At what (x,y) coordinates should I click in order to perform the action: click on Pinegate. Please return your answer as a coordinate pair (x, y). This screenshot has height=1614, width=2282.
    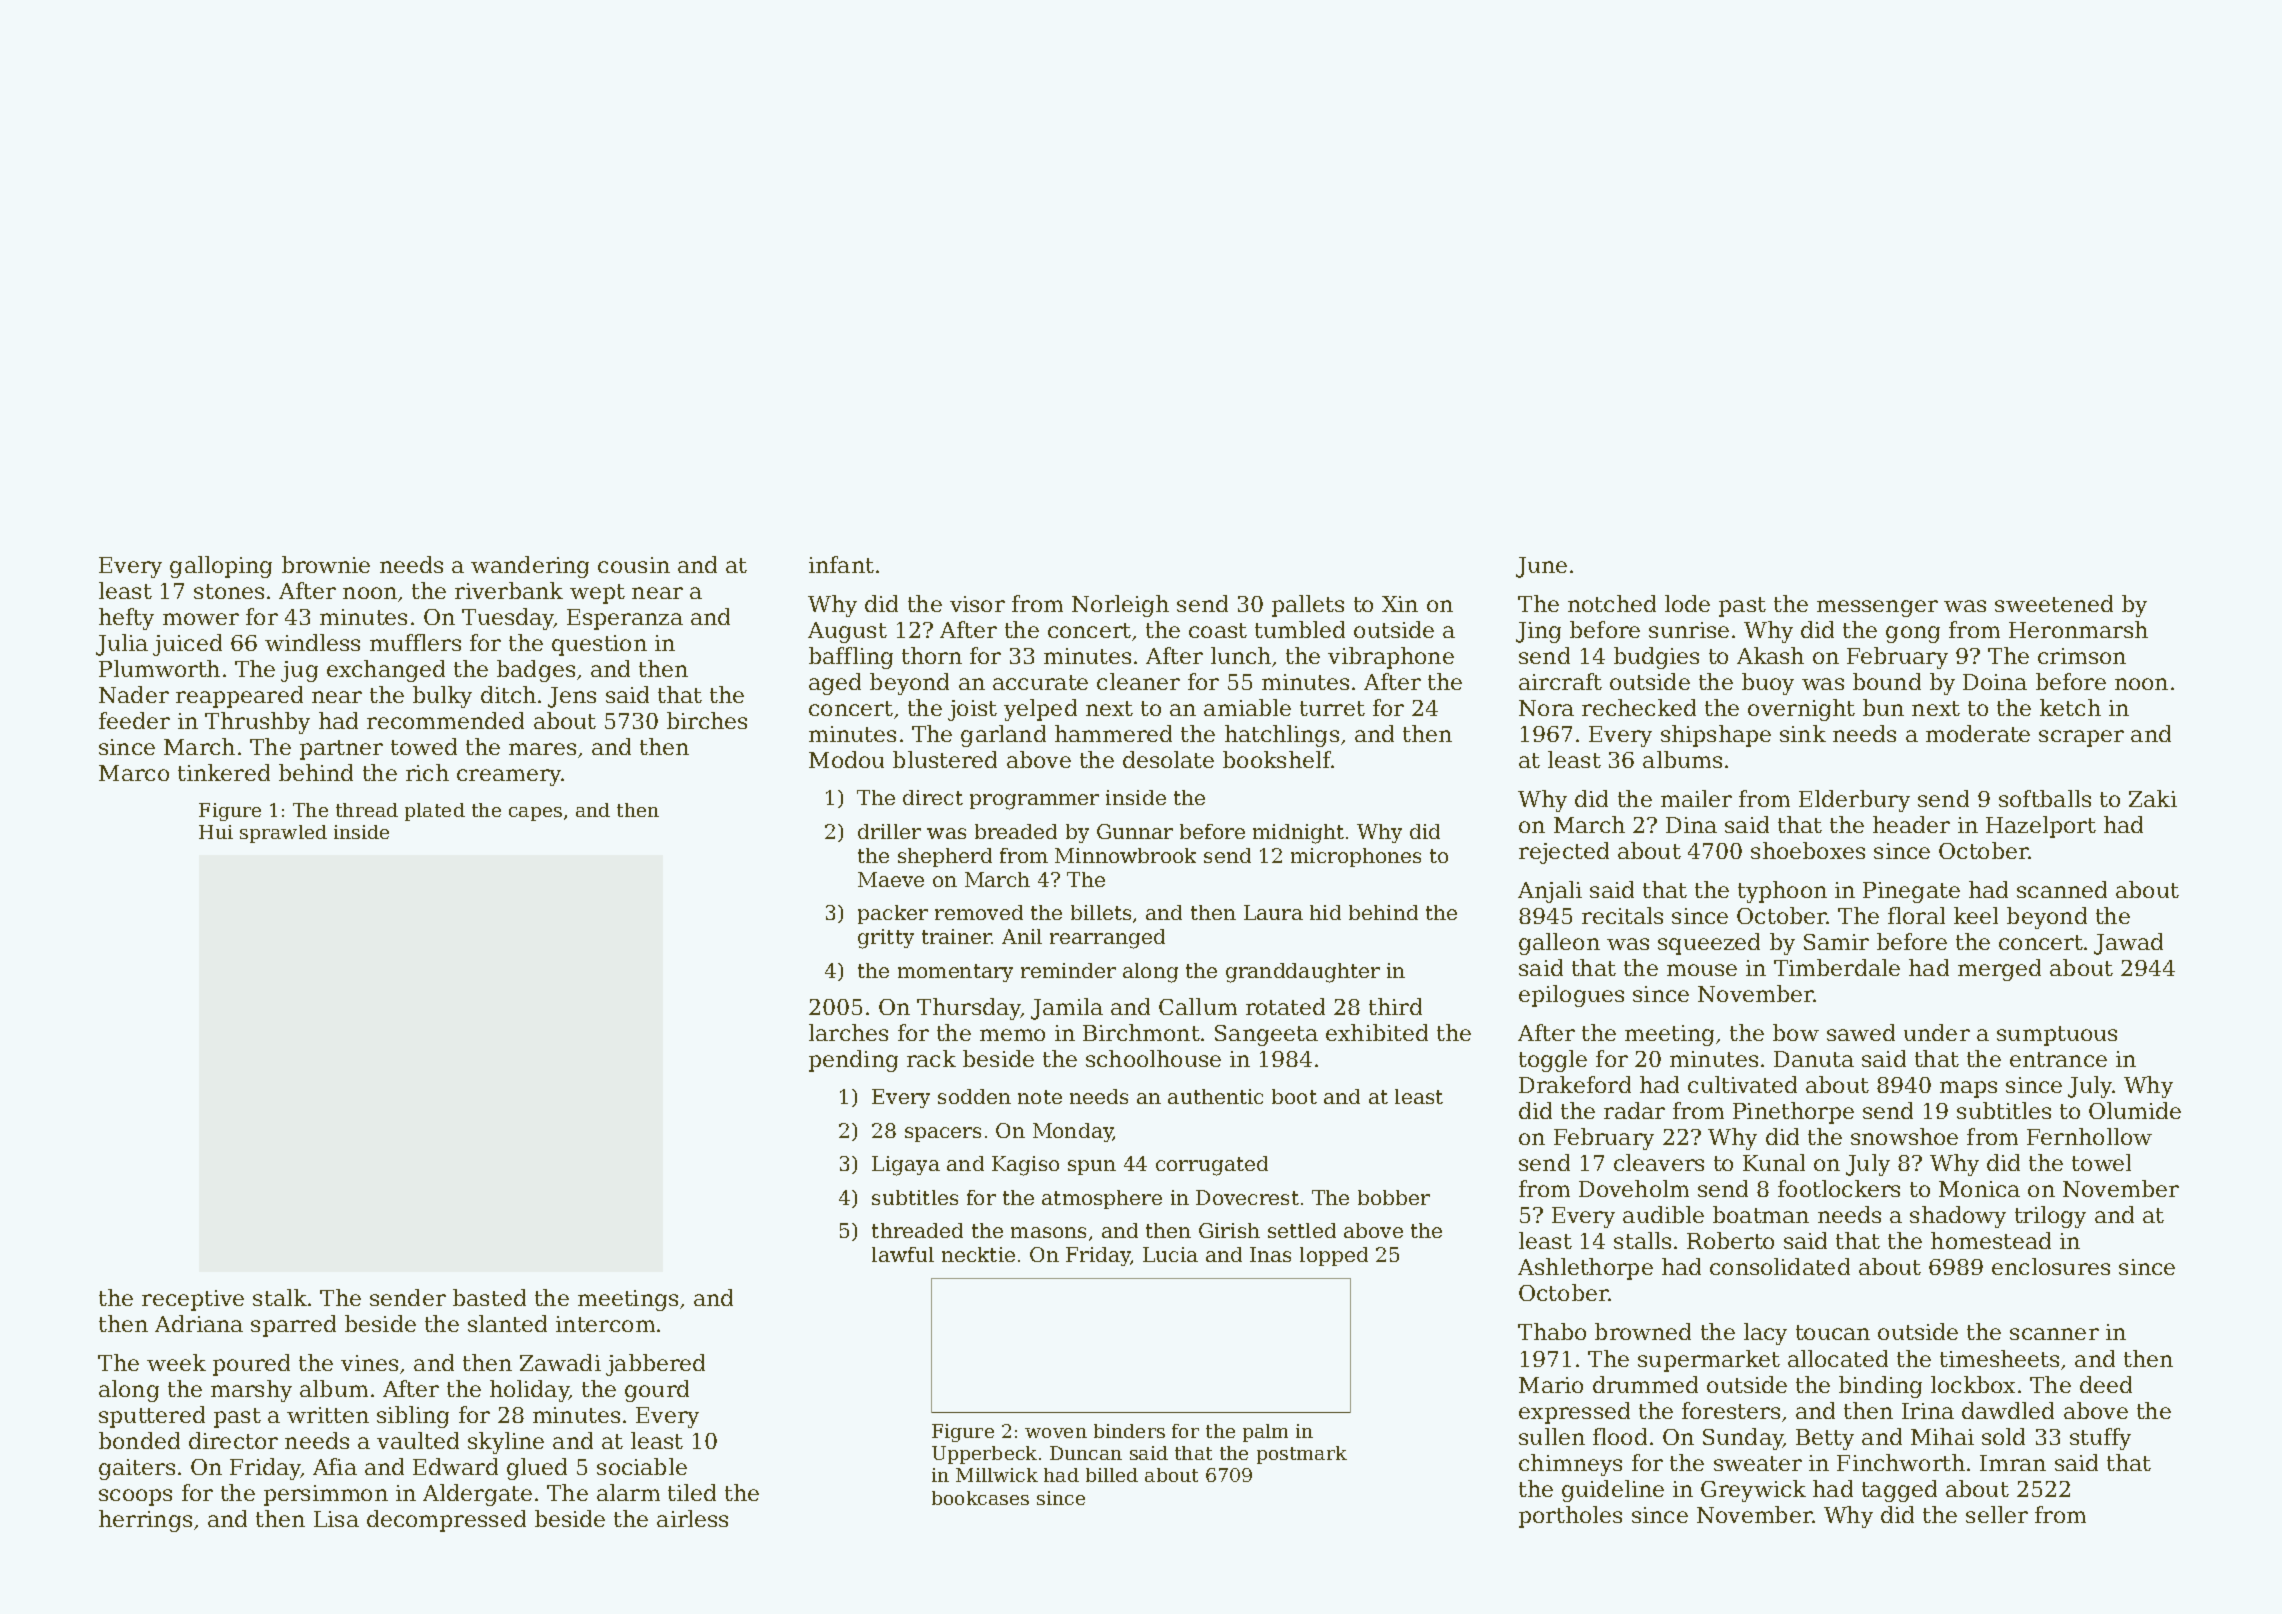
    Looking at the image, I should click on (1911, 892).
